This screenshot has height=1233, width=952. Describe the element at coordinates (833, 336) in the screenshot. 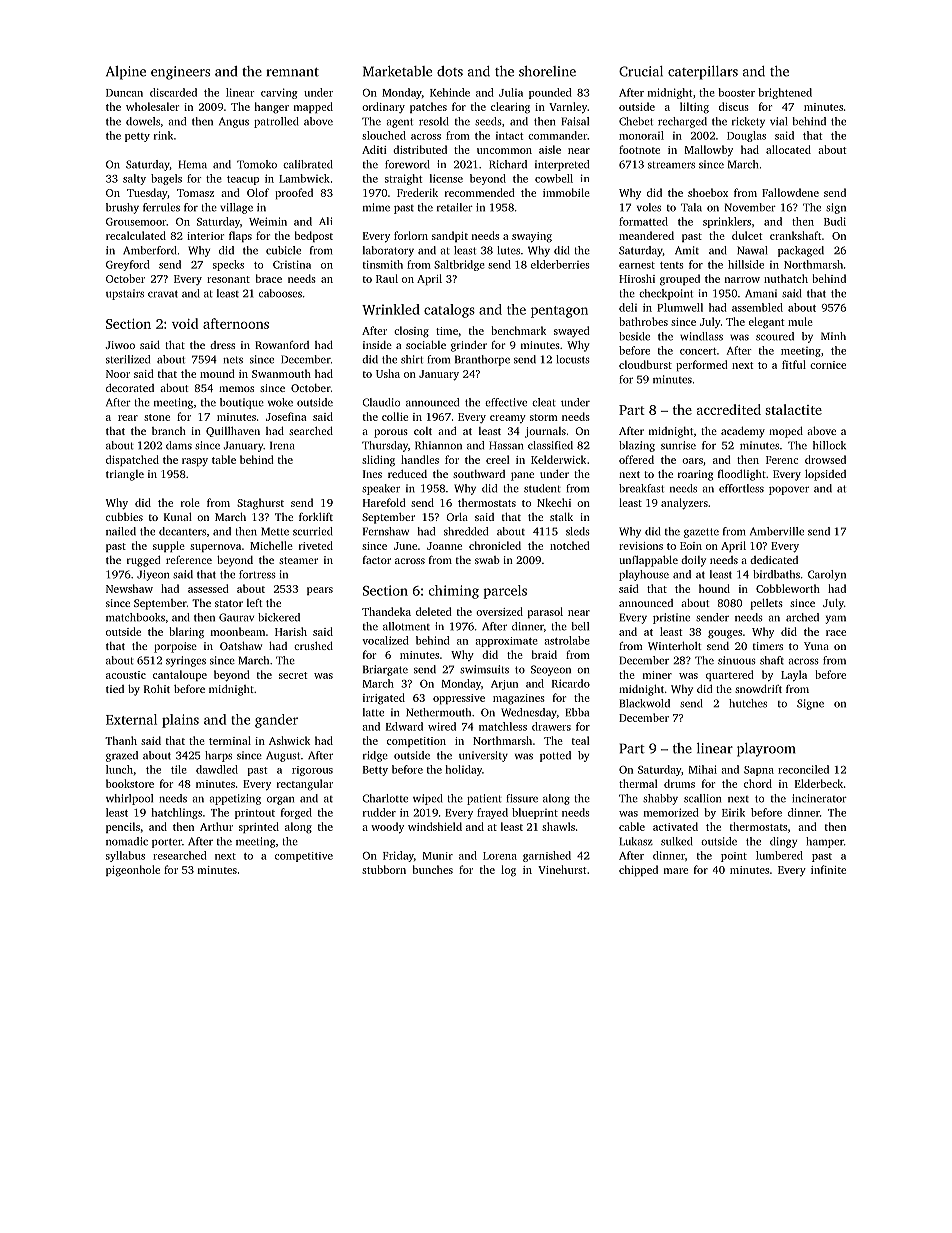

I see `Minh` at that location.
